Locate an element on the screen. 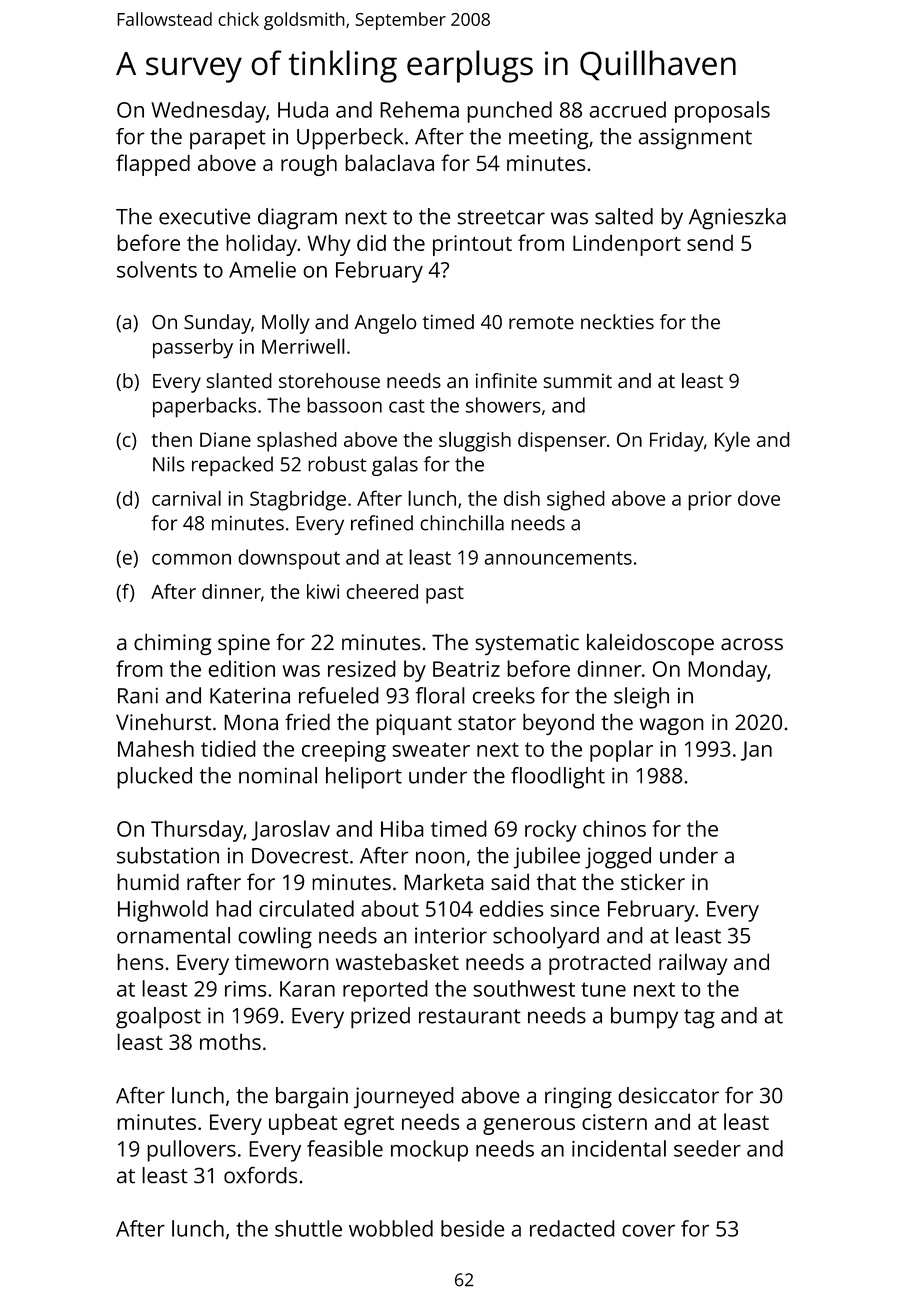 This screenshot has height=1316, width=908. Wednesday is located at coordinates (208, 112).
